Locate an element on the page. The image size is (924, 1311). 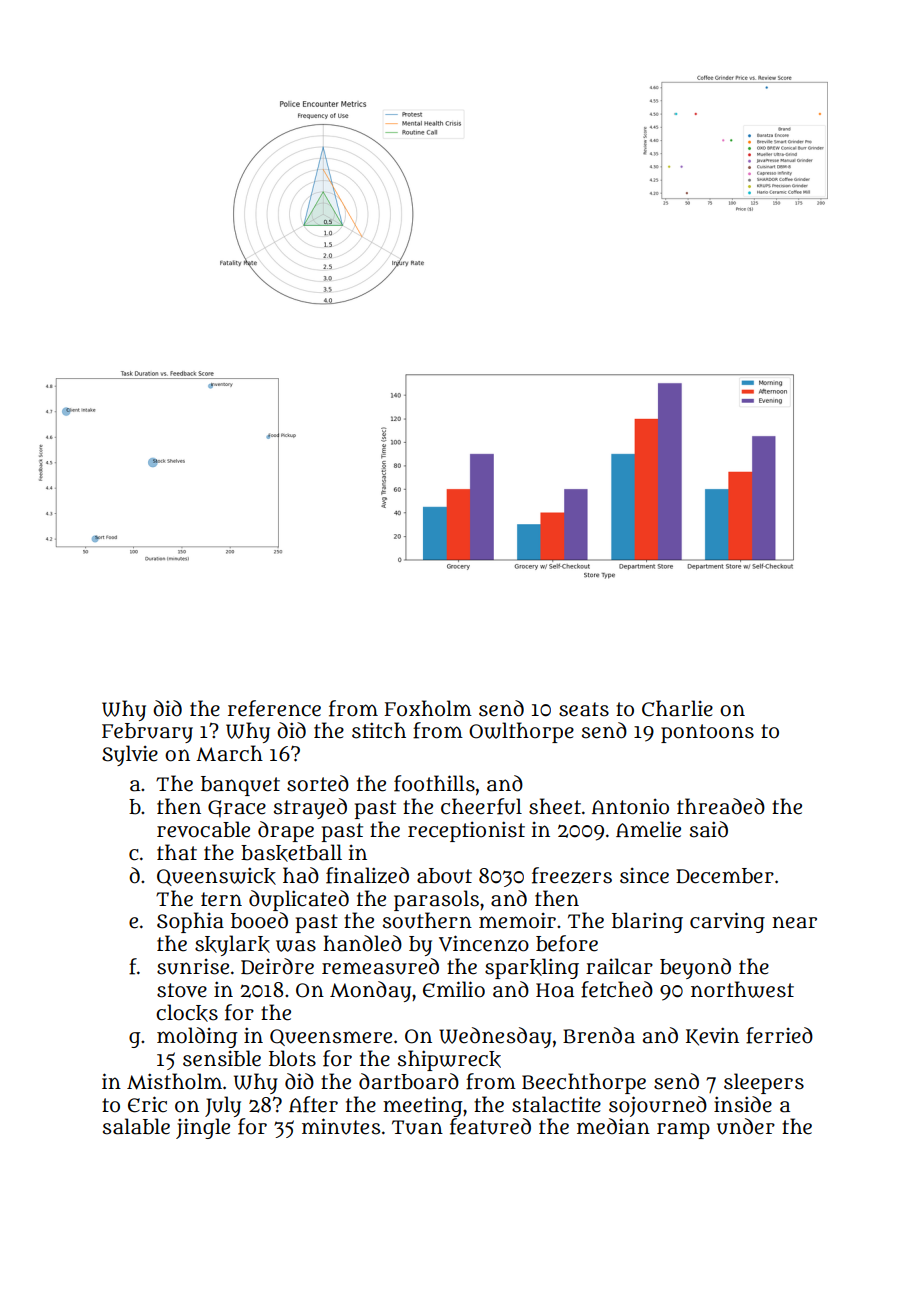
since is located at coordinates (644, 876).
